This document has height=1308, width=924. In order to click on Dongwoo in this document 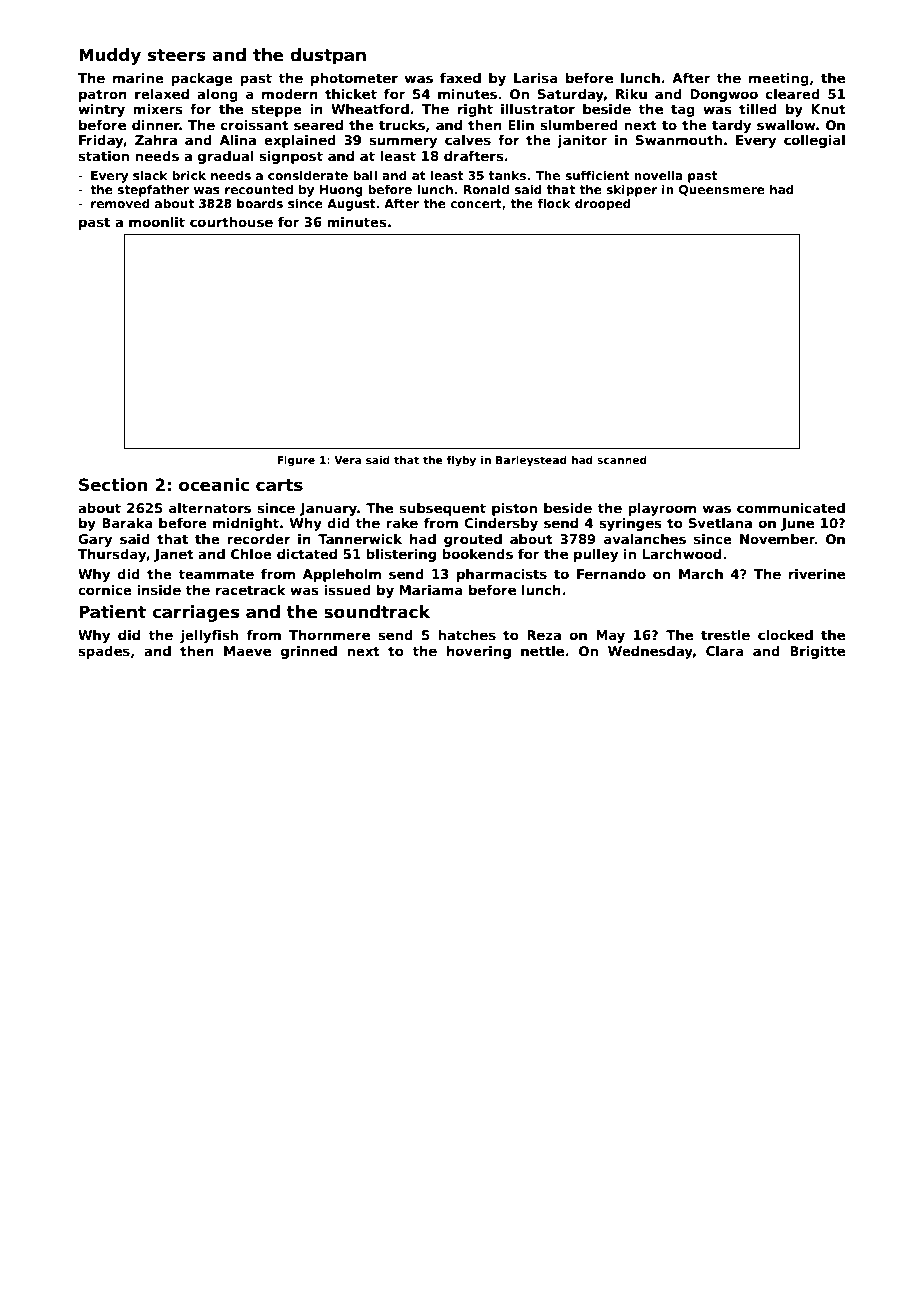, I will do `click(724, 95)`.
